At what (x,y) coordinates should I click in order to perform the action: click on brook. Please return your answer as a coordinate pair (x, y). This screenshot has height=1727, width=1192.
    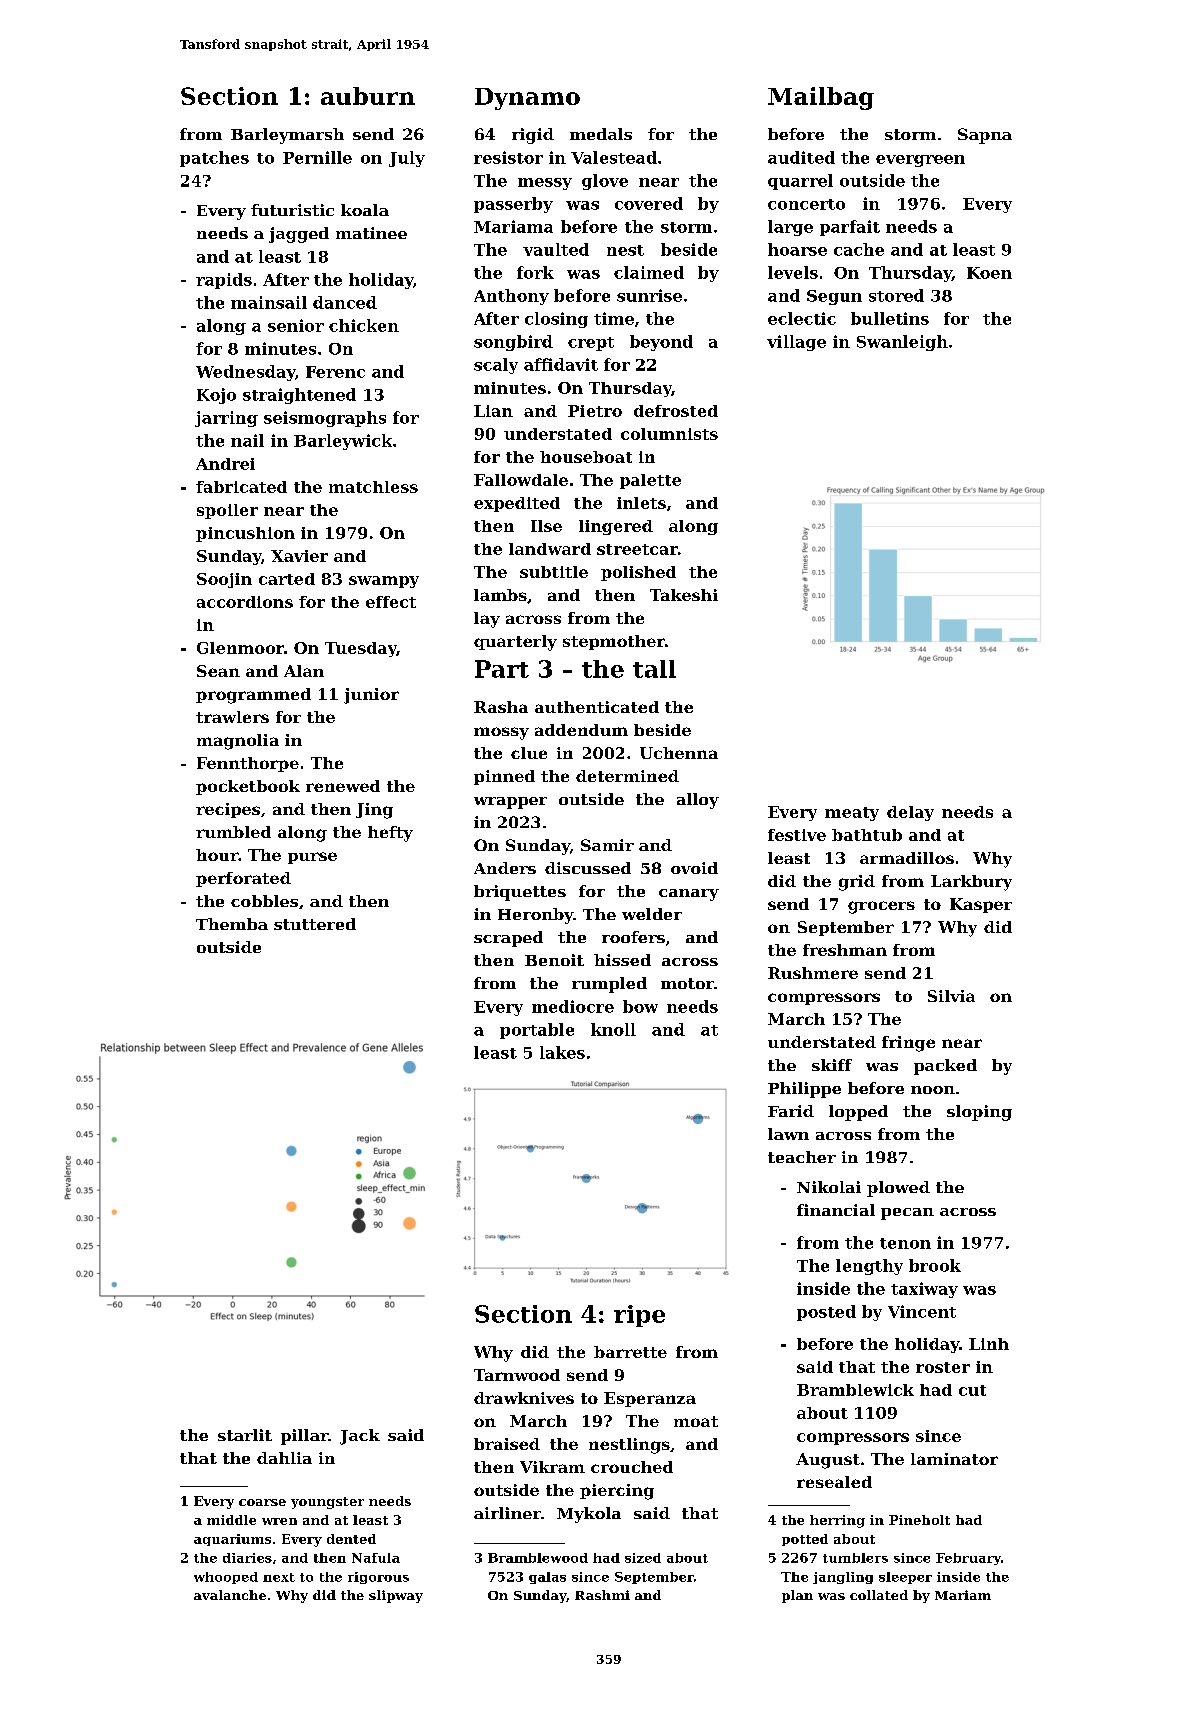
    Looking at the image, I should click on (935, 1265).
